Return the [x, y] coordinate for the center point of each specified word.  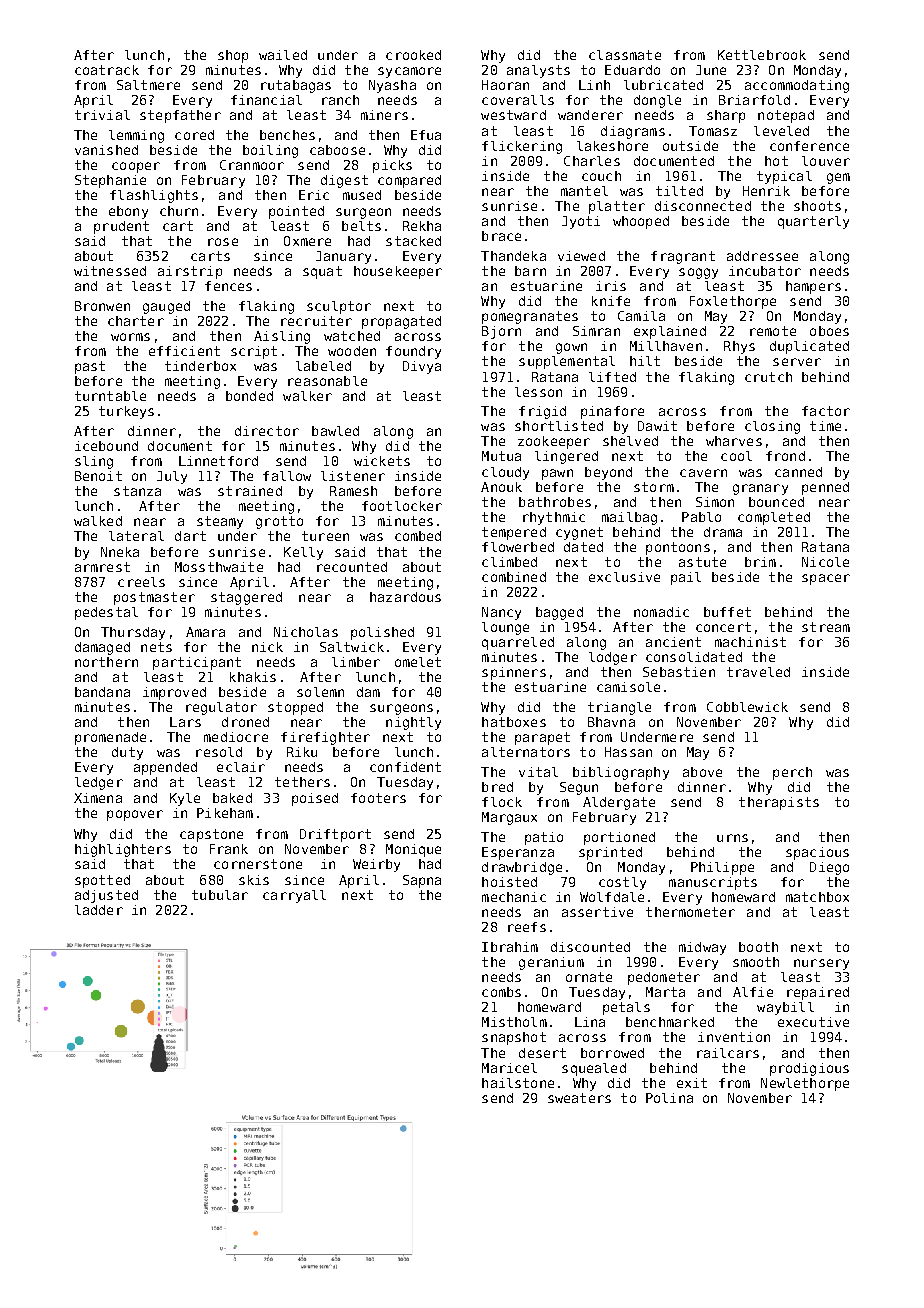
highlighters [123, 850]
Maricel [509, 1068]
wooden [352, 351]
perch [792, 773]
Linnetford [218, 461]
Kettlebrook [762, 55]
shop [233, 56]
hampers [813, 287]
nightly [413, 723]
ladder [99, 910]
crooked [413, 55]
